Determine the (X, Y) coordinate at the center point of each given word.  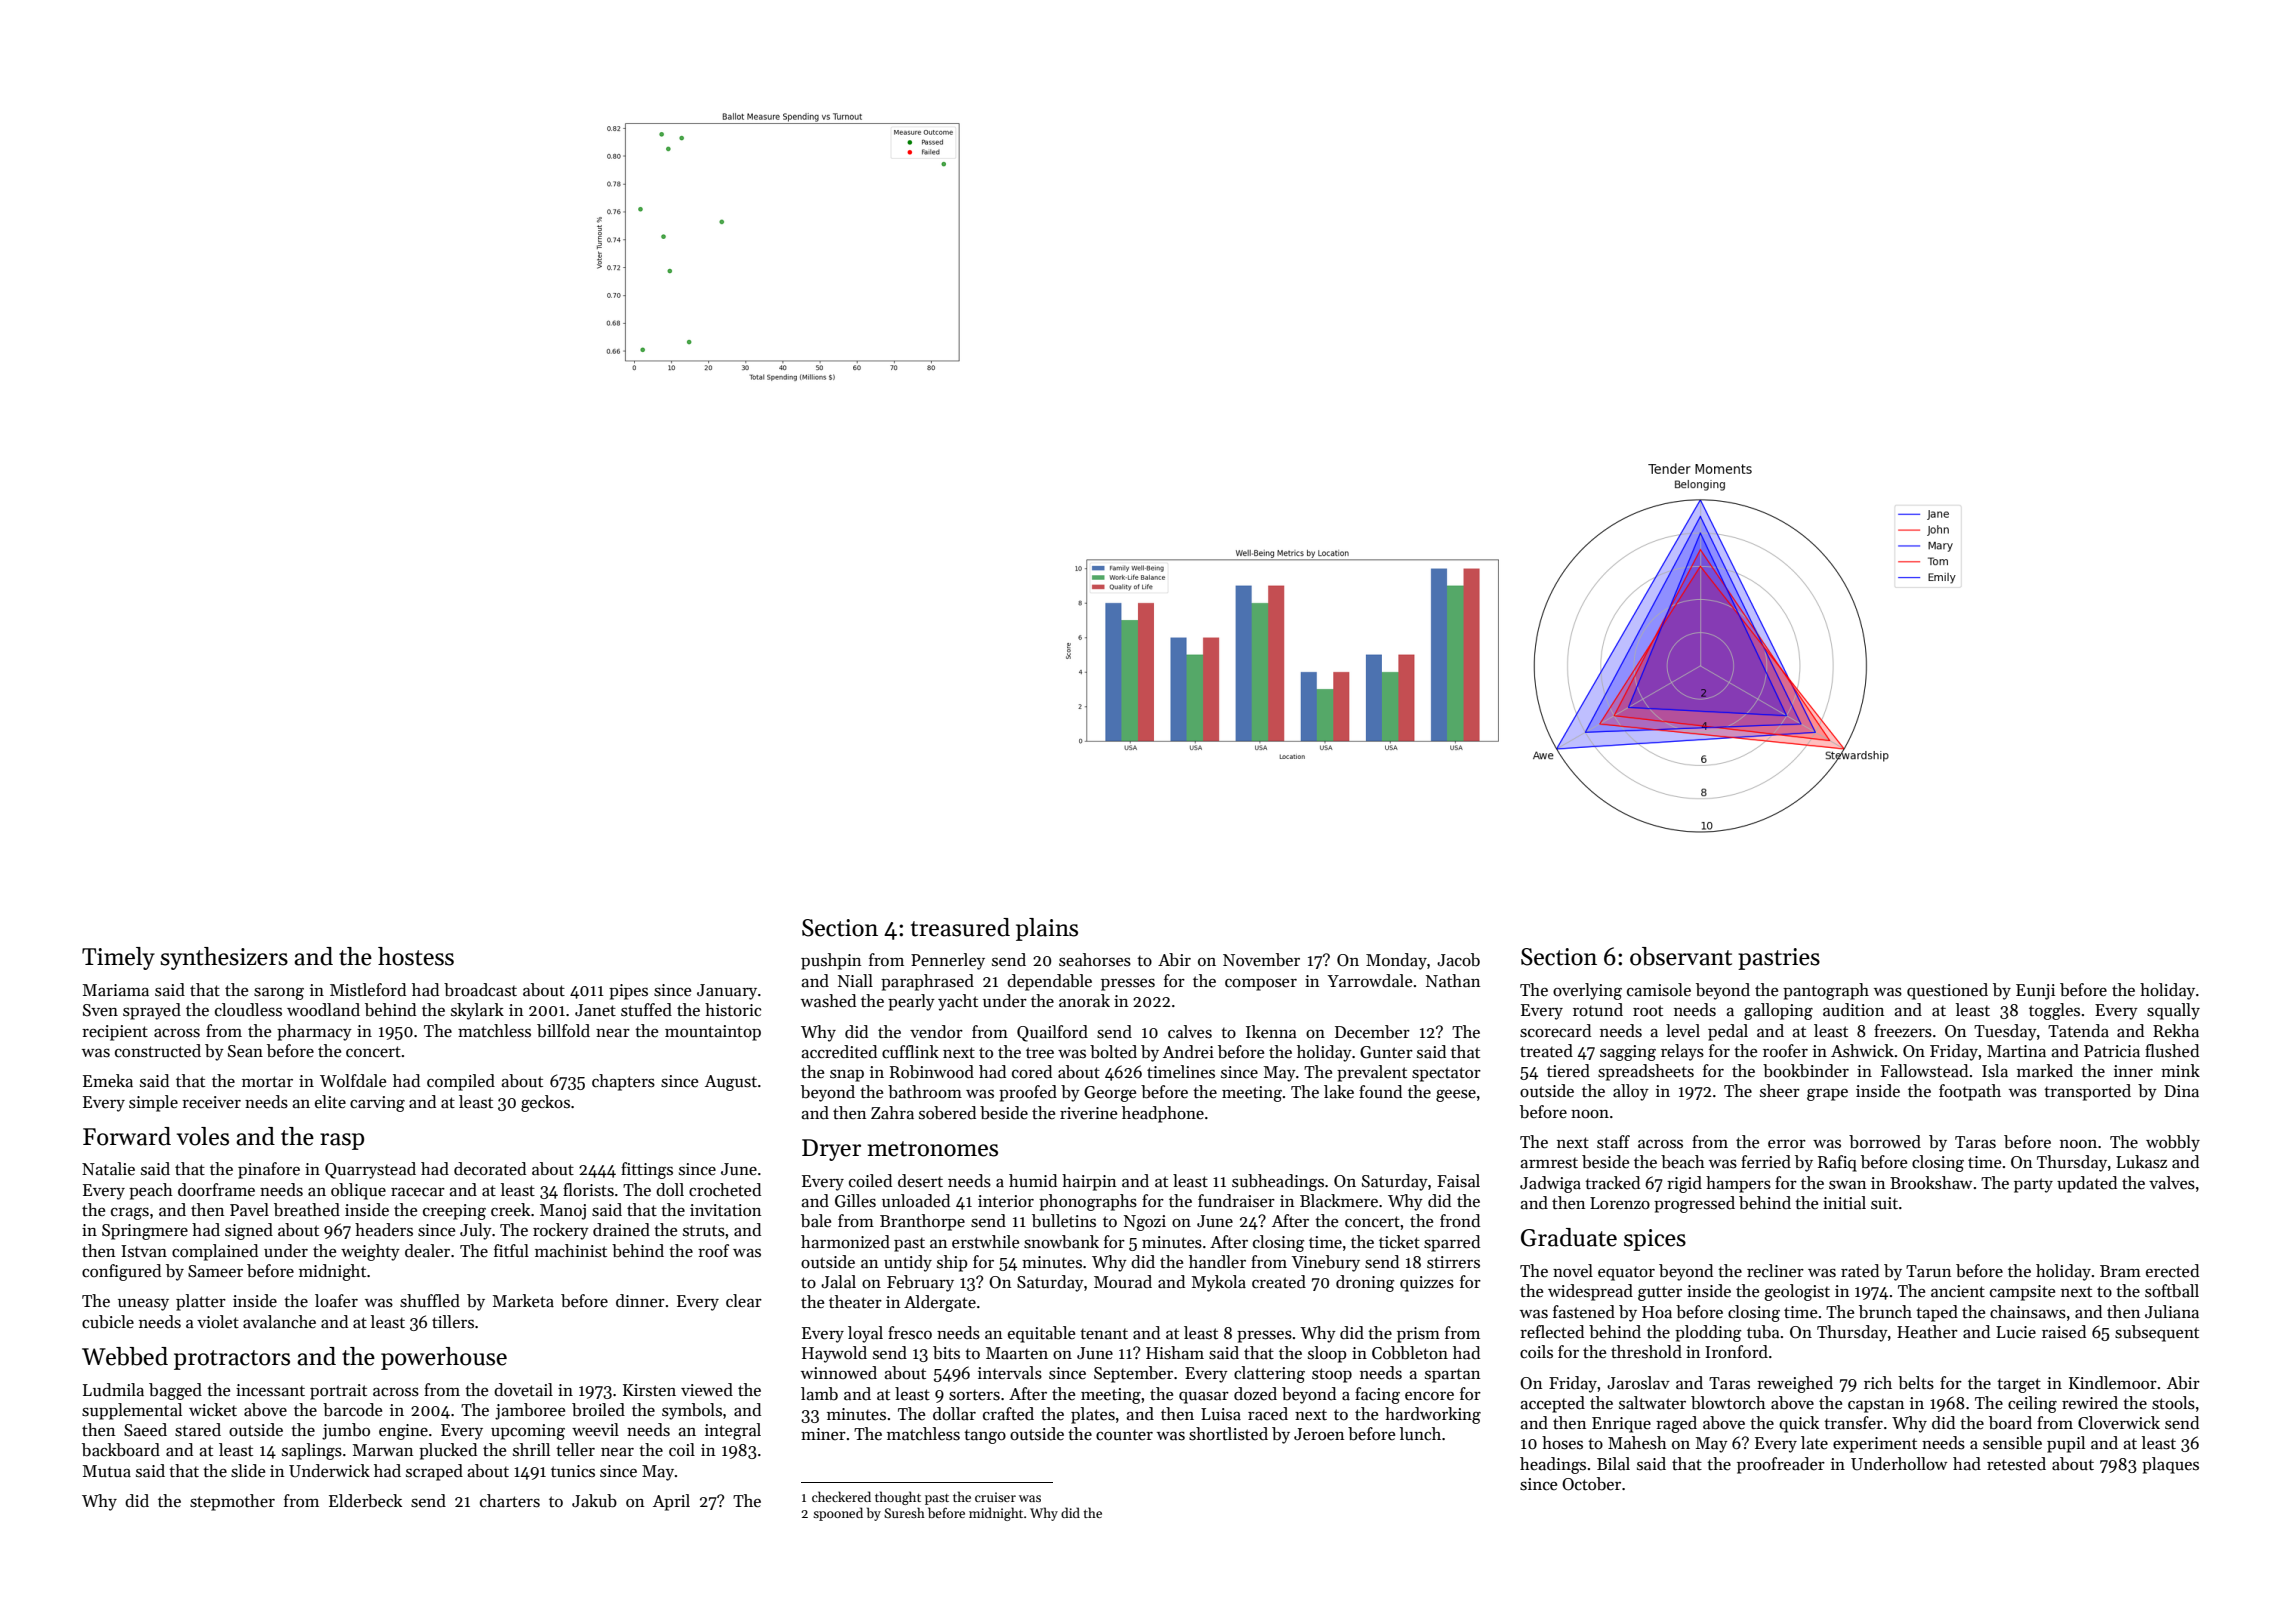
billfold (563, 1031)
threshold (1646, 1352)
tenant (1104, 1334)
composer (1261, 985)
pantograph (1826, 991)
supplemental (132, 1411)
